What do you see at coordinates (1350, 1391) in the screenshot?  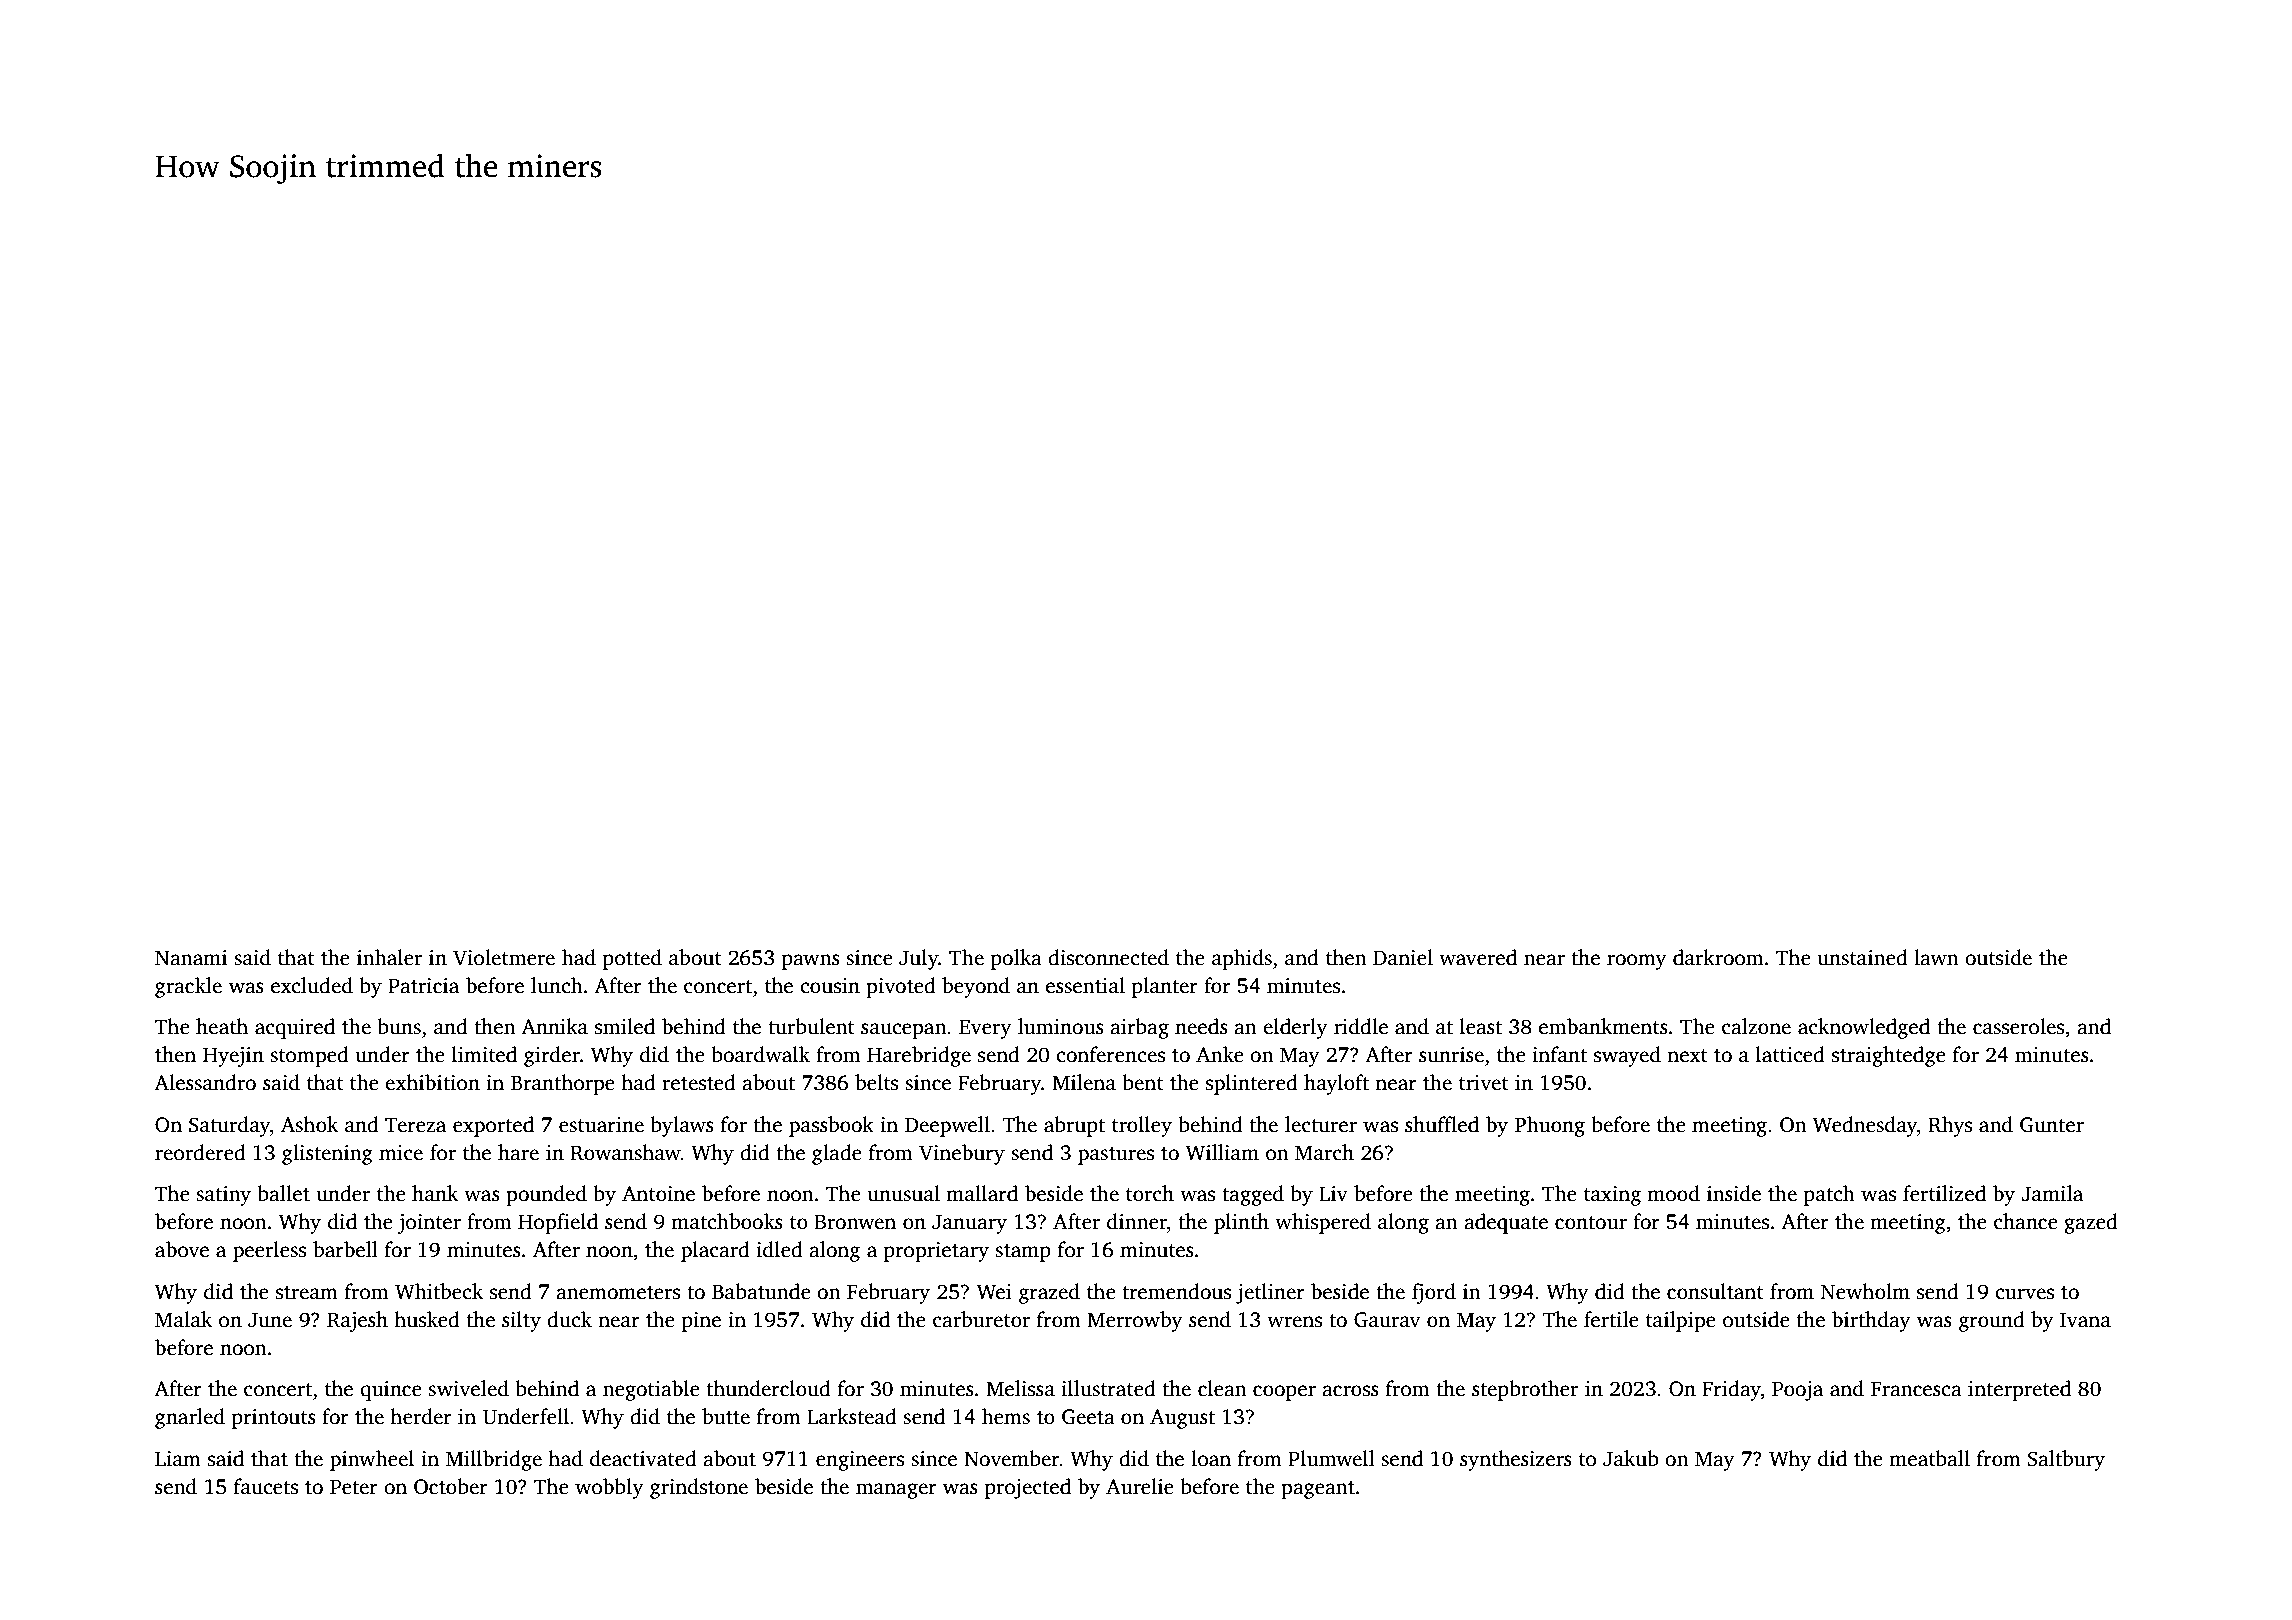 I see `across` at bounding box center [1350, 1391].
